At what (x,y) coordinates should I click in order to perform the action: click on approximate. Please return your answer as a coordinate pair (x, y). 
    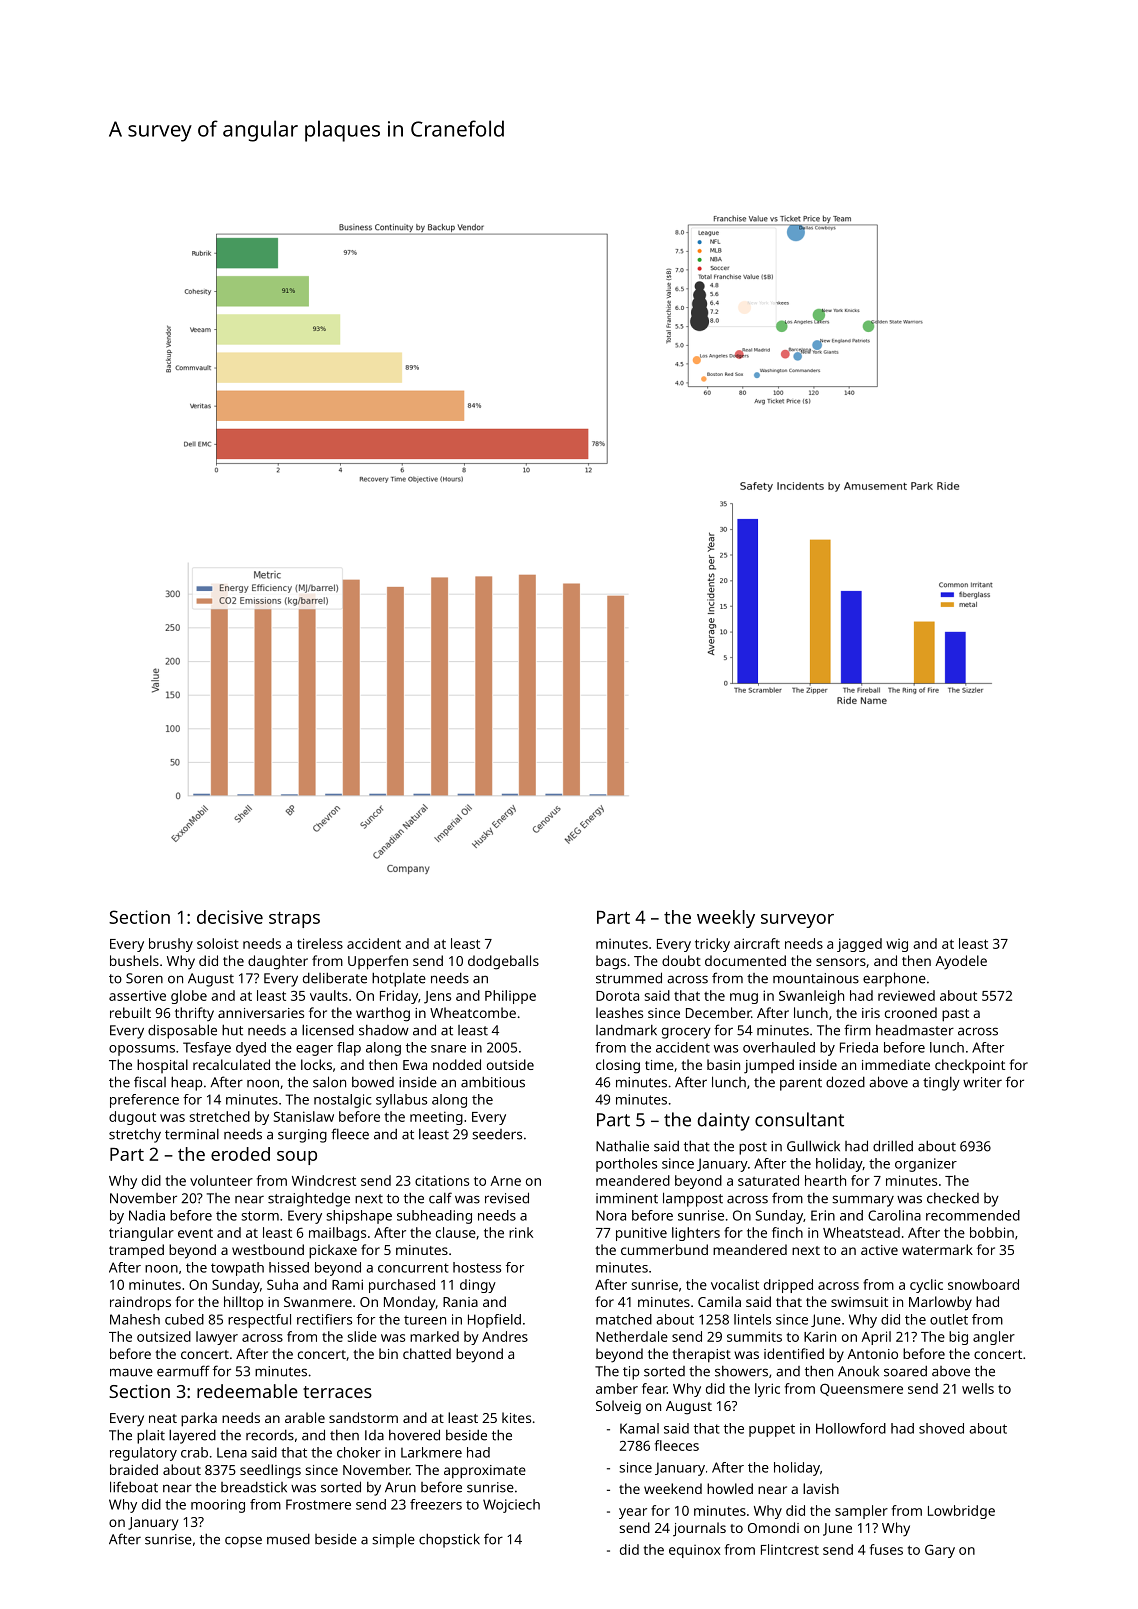
    Looking at the image, I should click on (485, 1472).
